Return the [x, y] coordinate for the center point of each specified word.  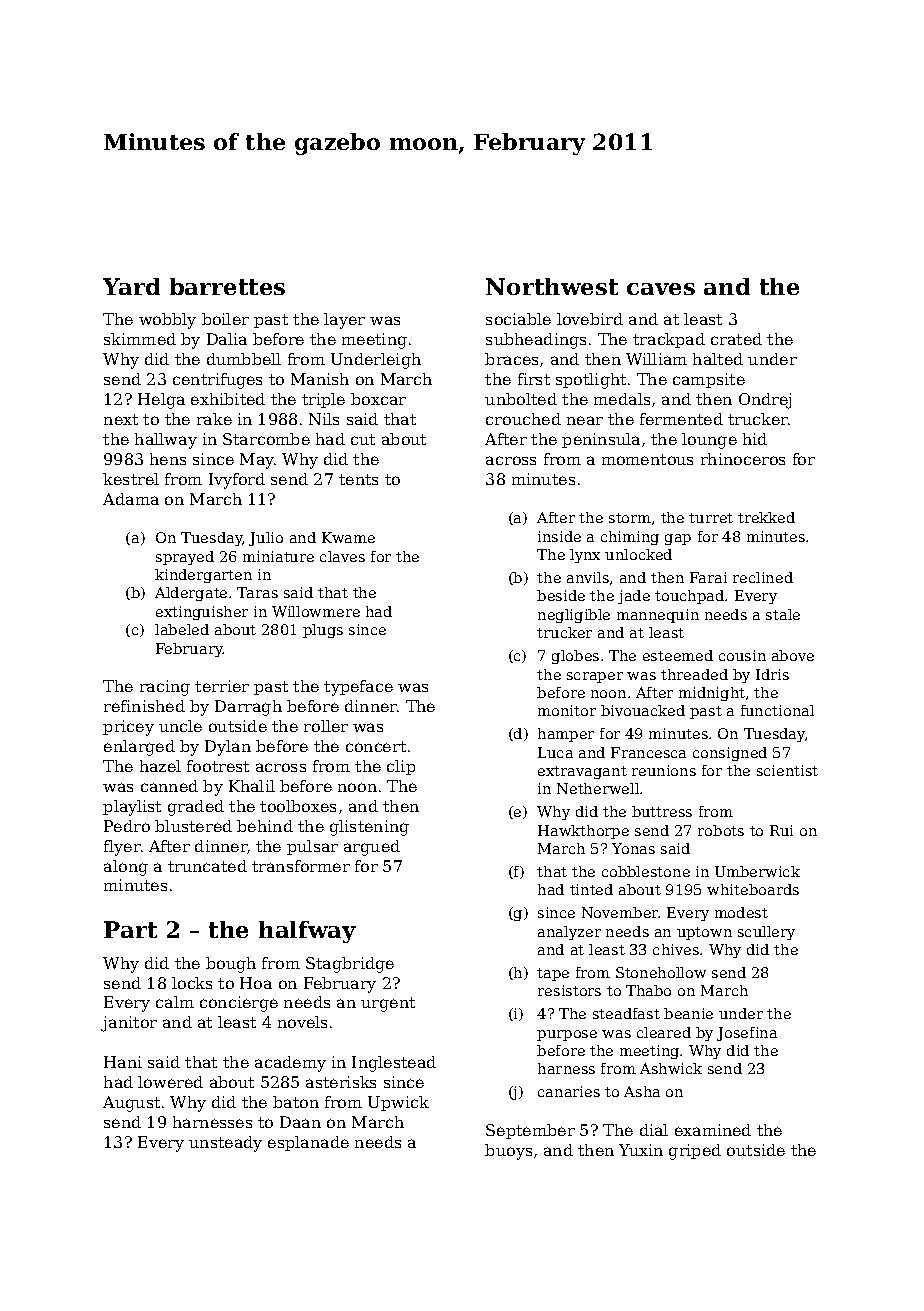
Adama [131, 499]
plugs [323, 631]
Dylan [228, 748]
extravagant [582, 772]
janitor [129, 1024]
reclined [763, 577]
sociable [518, 319]
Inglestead [394, 1064]
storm [630, 518]
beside [561, 595]
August [131, 1104]
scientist [787, 770]
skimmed [140, 339]
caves [661, 289]
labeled [182, 629]
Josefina [747, 1034]
